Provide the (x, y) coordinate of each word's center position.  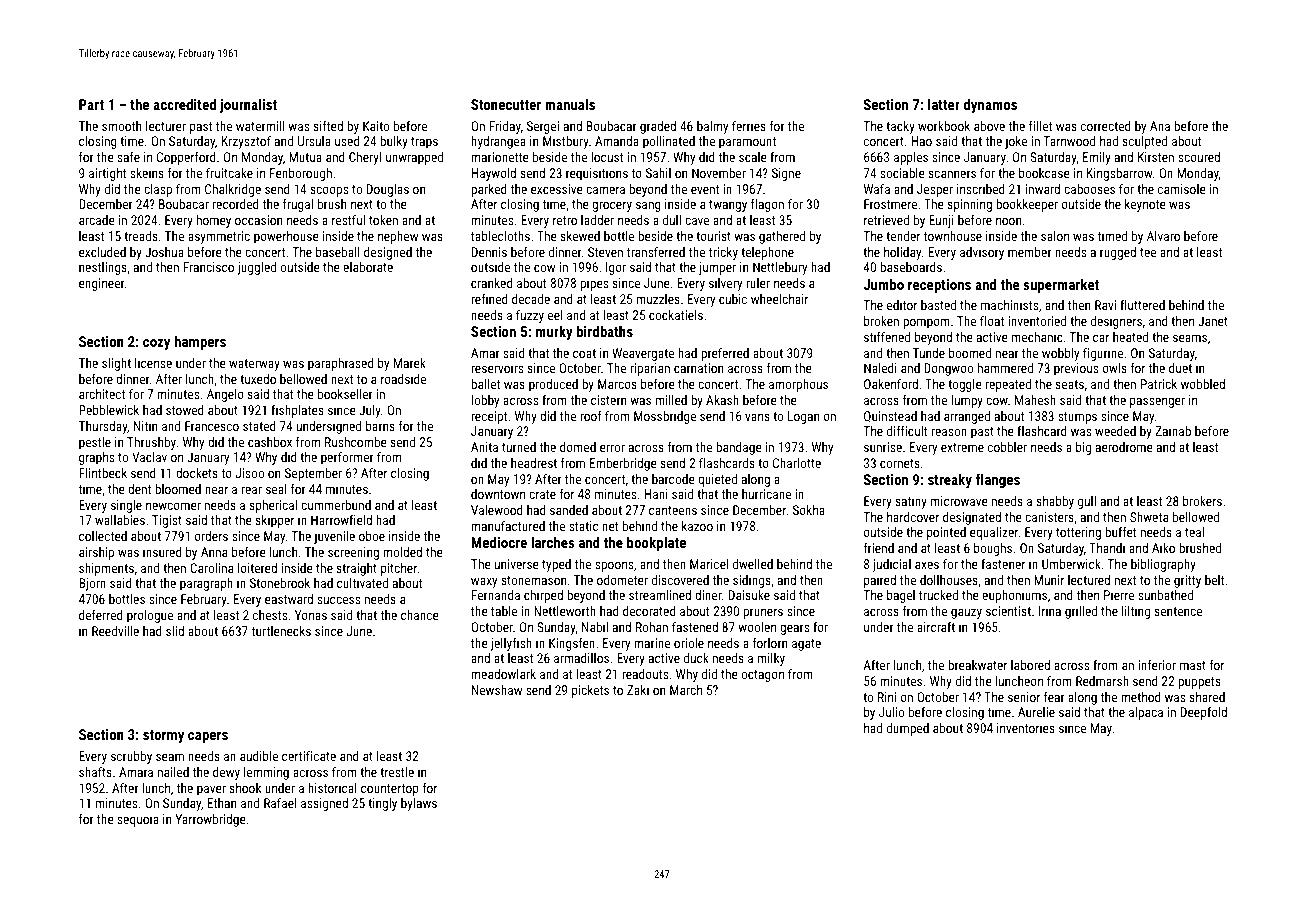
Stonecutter (506, 104)
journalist (248, 105)
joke (1016, 142)
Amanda (617, 141)
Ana (1160, 126)
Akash (722, 400)
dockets (197, 473)
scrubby (131, 757)
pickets (590, 691)
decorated (649, 611)
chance (420, 615)
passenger (1157, 402)
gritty (1187, 581)
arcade (97, 220)
